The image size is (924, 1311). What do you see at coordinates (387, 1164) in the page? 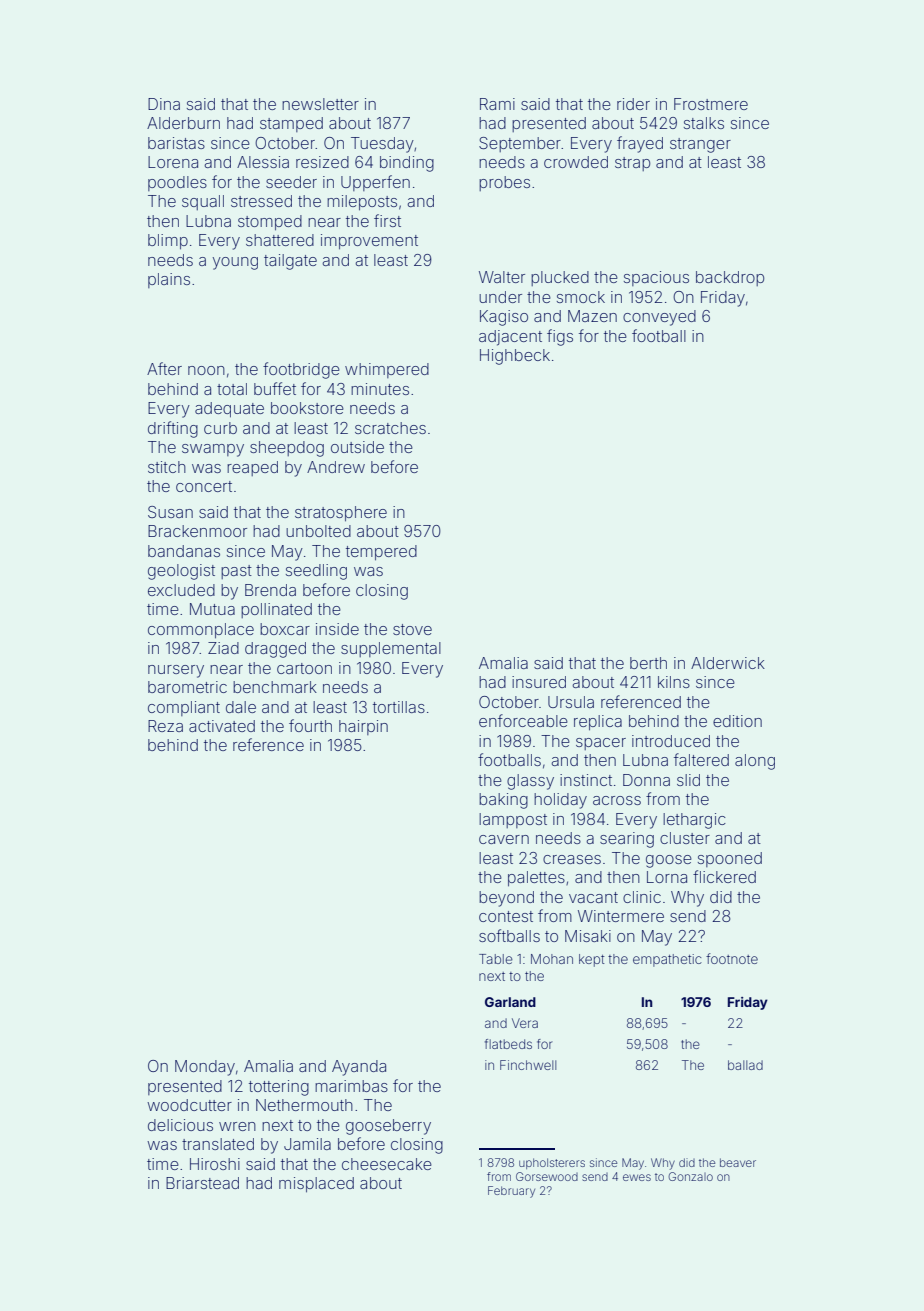
I see `cheesecake` at bounding box center [387, 1164].
